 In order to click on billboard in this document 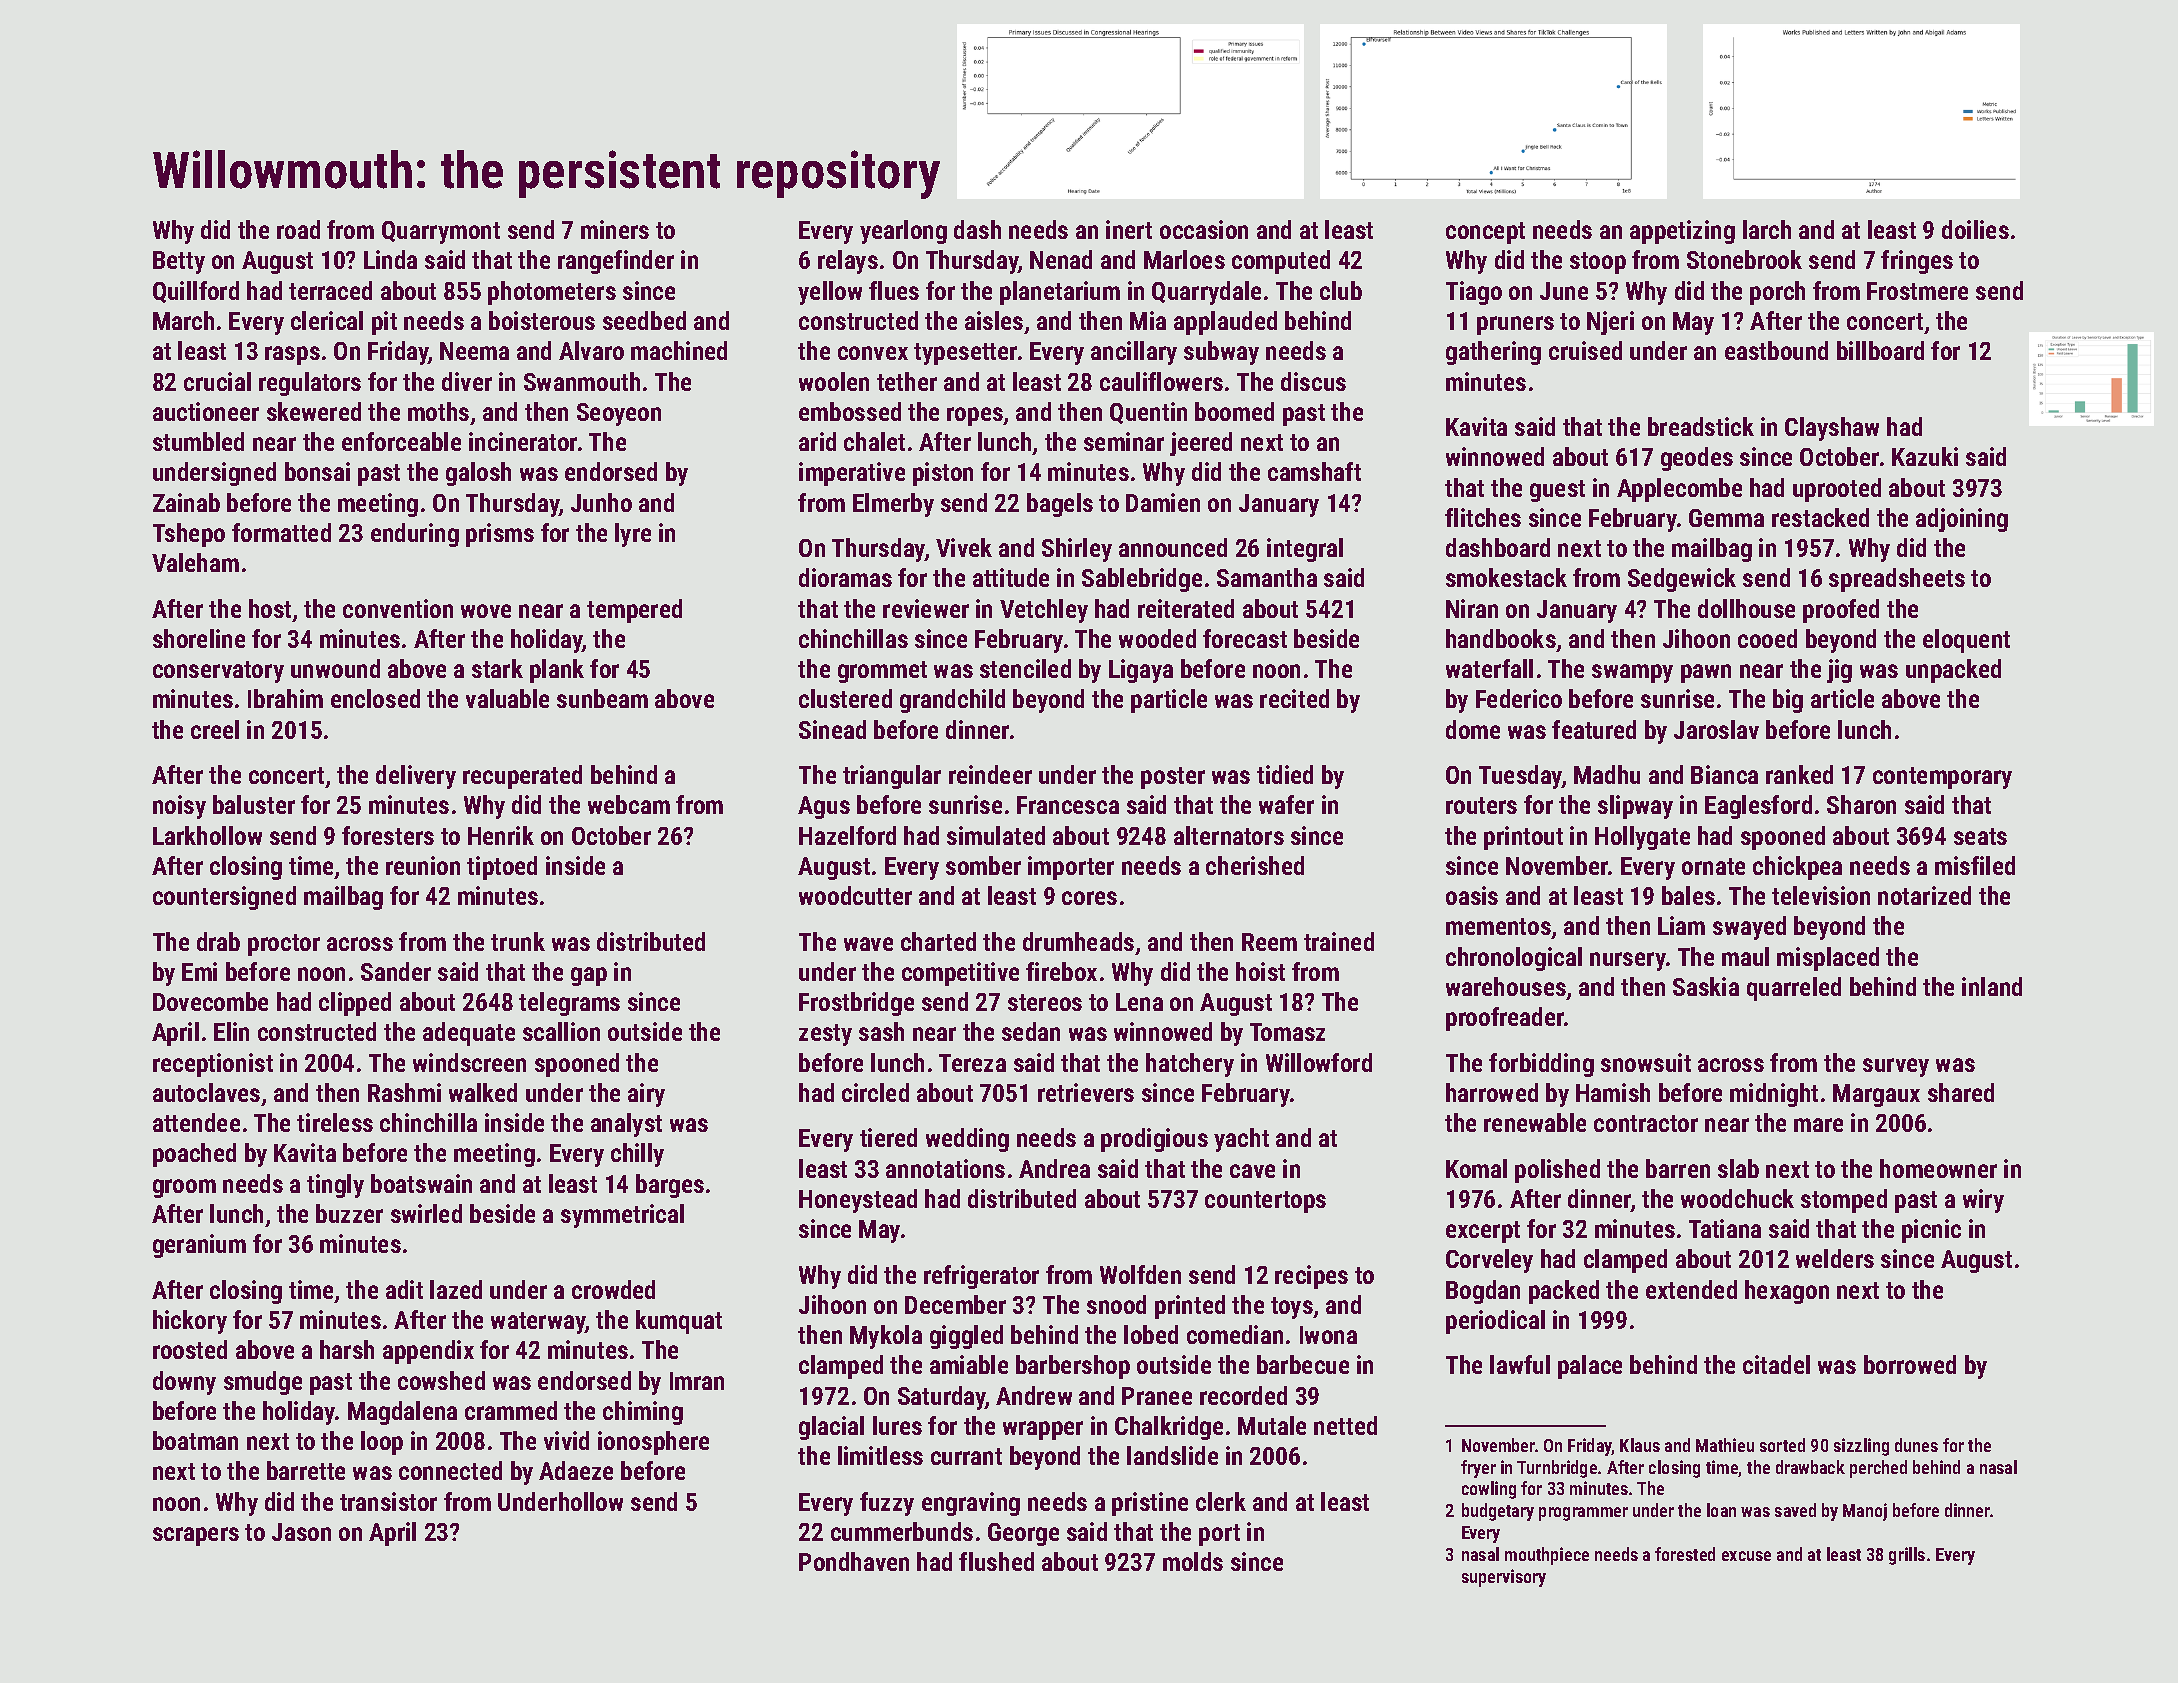, I will do `click(1880, 350)`.
